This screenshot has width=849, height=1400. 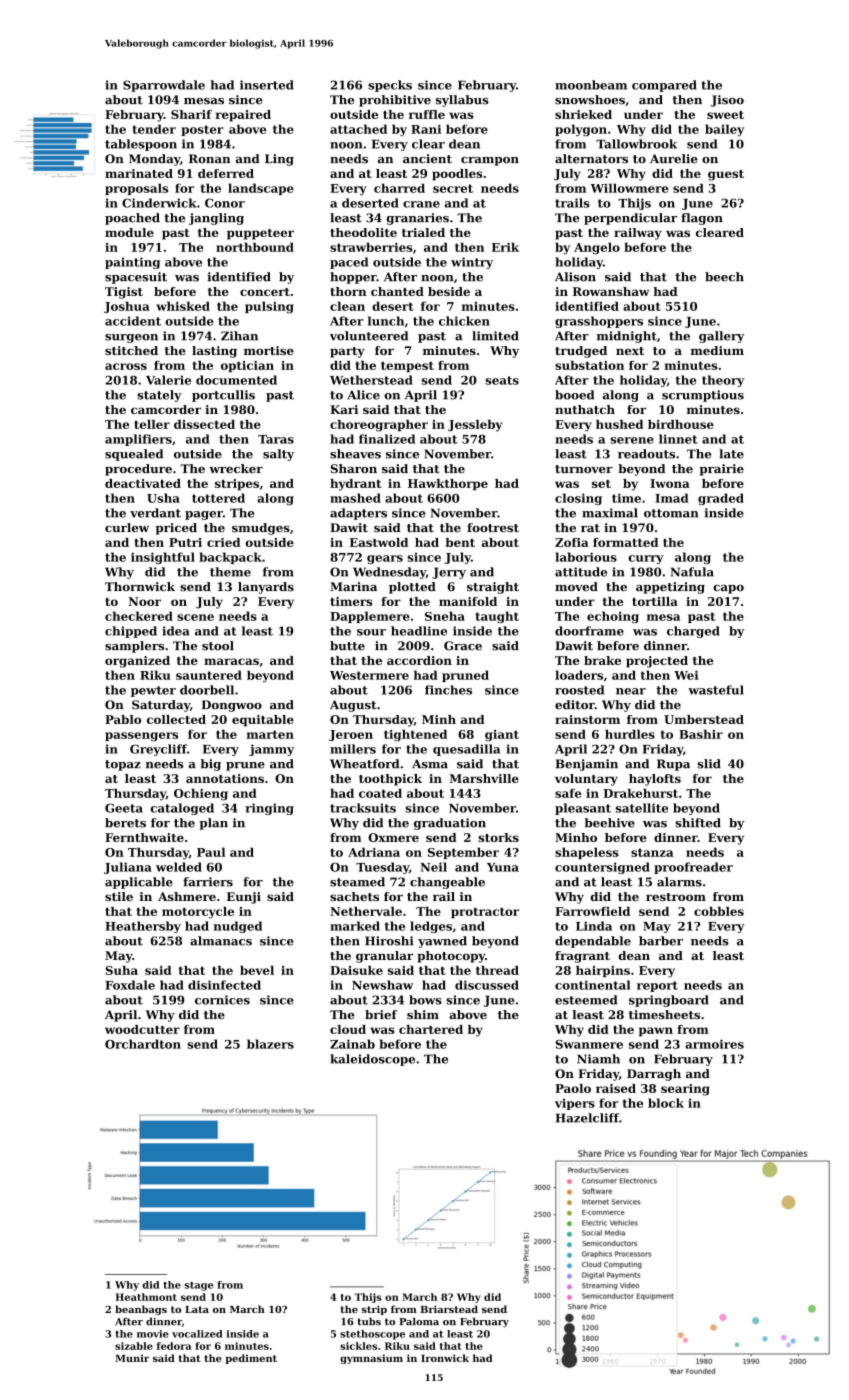 I want to click on gymnasium, so click(x=371, y=1359).
